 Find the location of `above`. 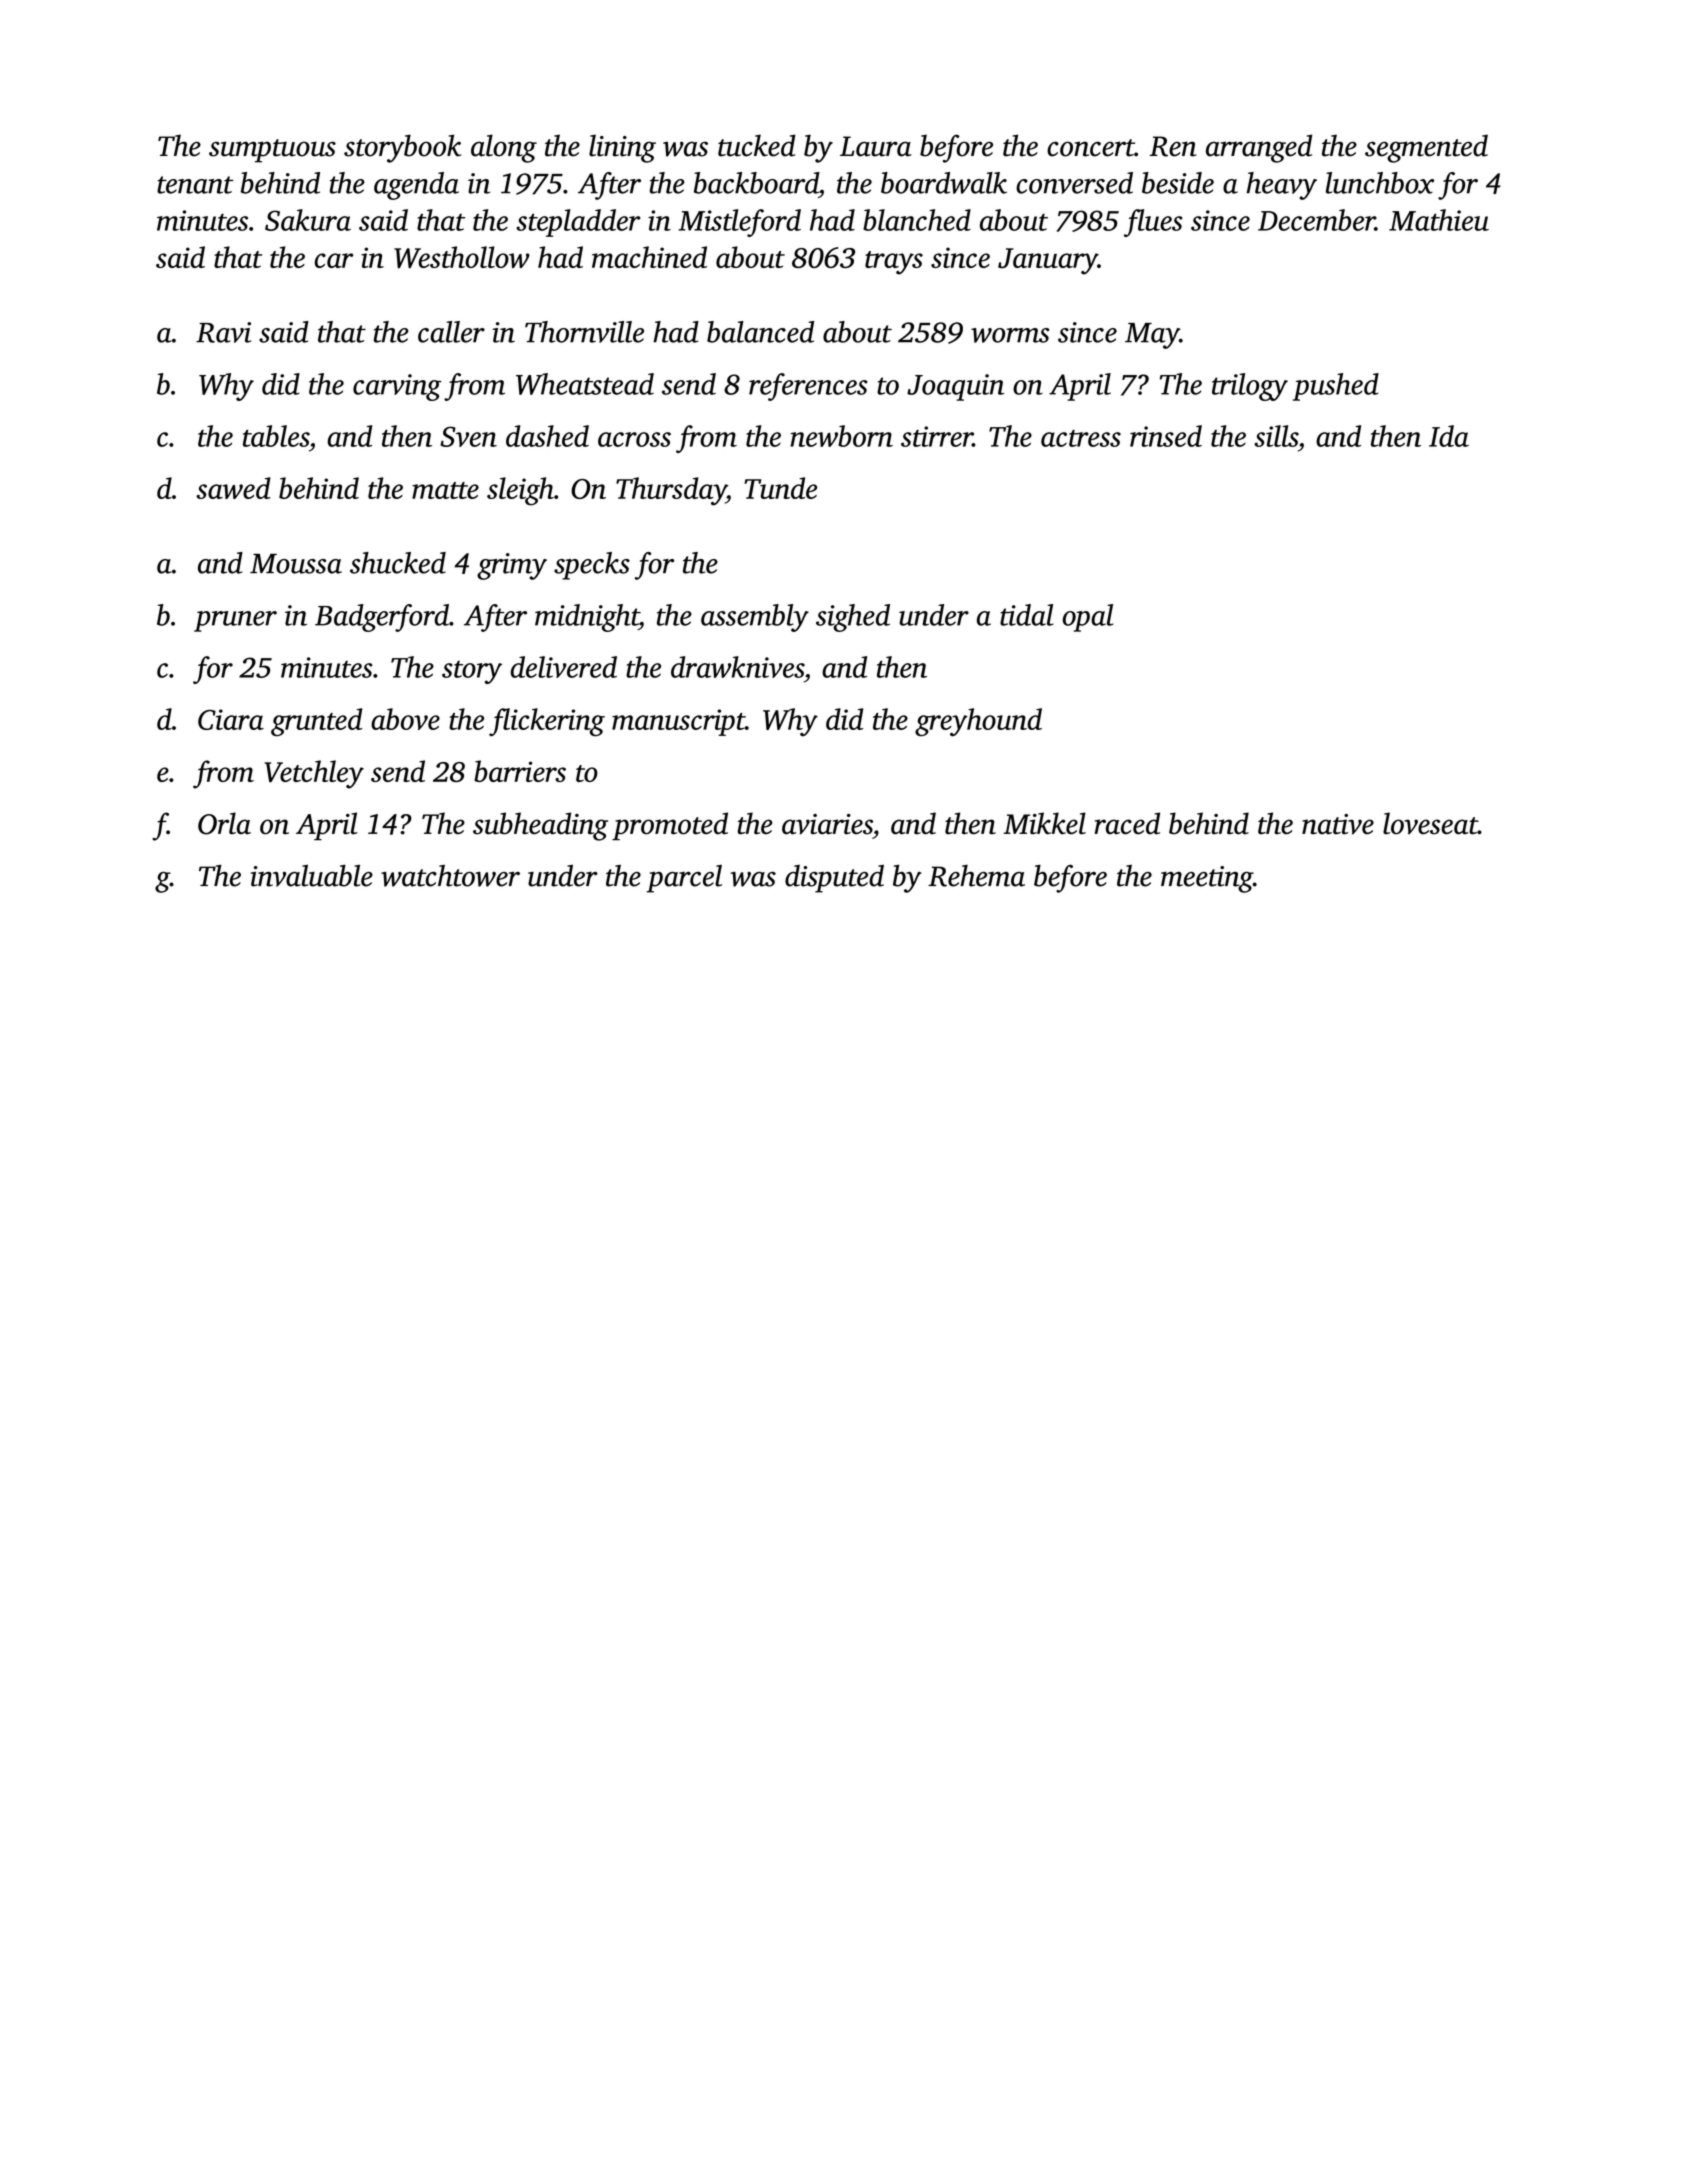

above is located at coordinates (405, 719).
